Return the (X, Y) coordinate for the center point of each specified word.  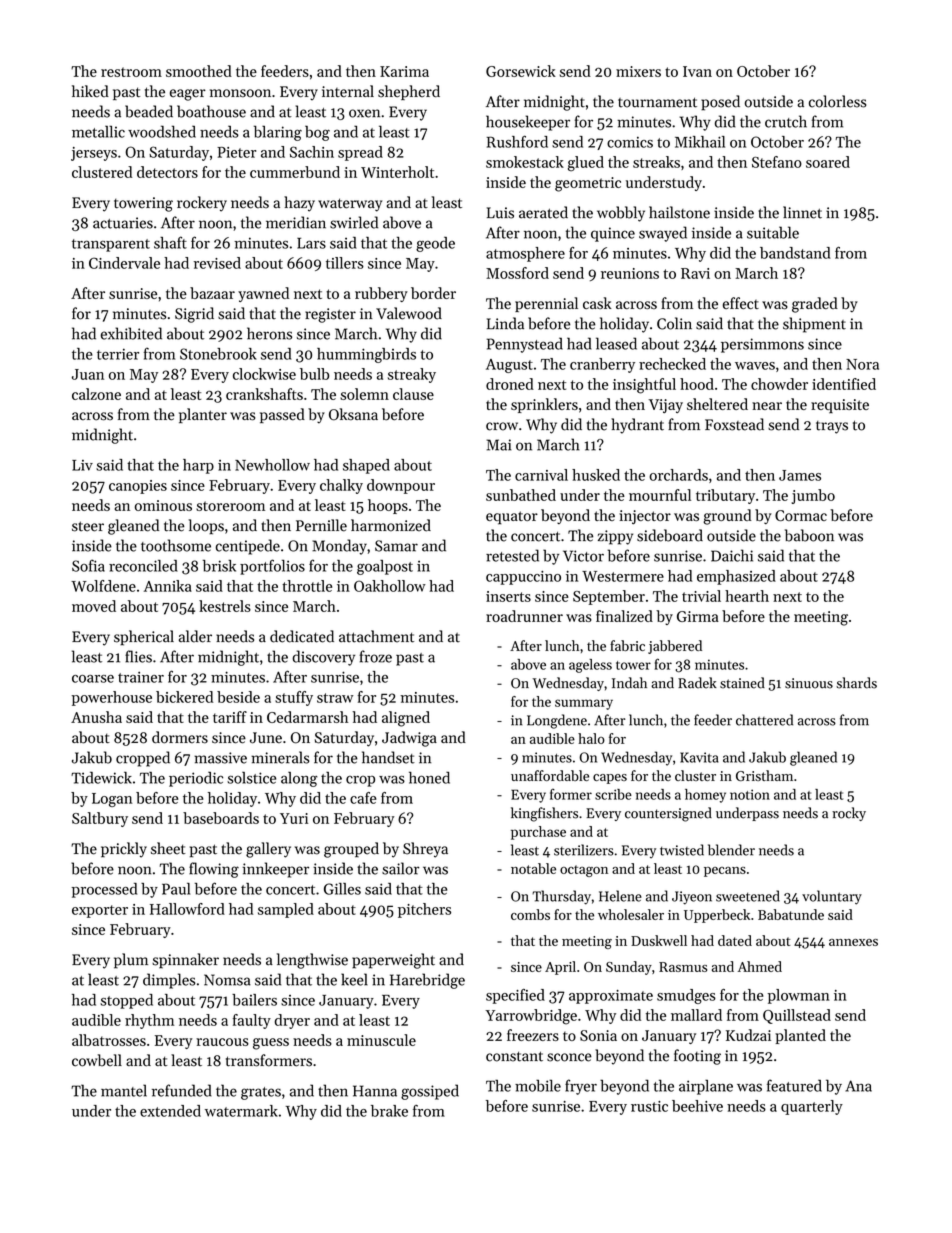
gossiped (430, 1092)
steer (88, 526)
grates (261, 1093)
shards (856, 683)
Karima (404, 71)
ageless (590, 666)
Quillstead (797, 1016)
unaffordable (550, 775)
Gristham (764, 775)
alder (195, 636)
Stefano (777, 162)
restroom (131, 72)
